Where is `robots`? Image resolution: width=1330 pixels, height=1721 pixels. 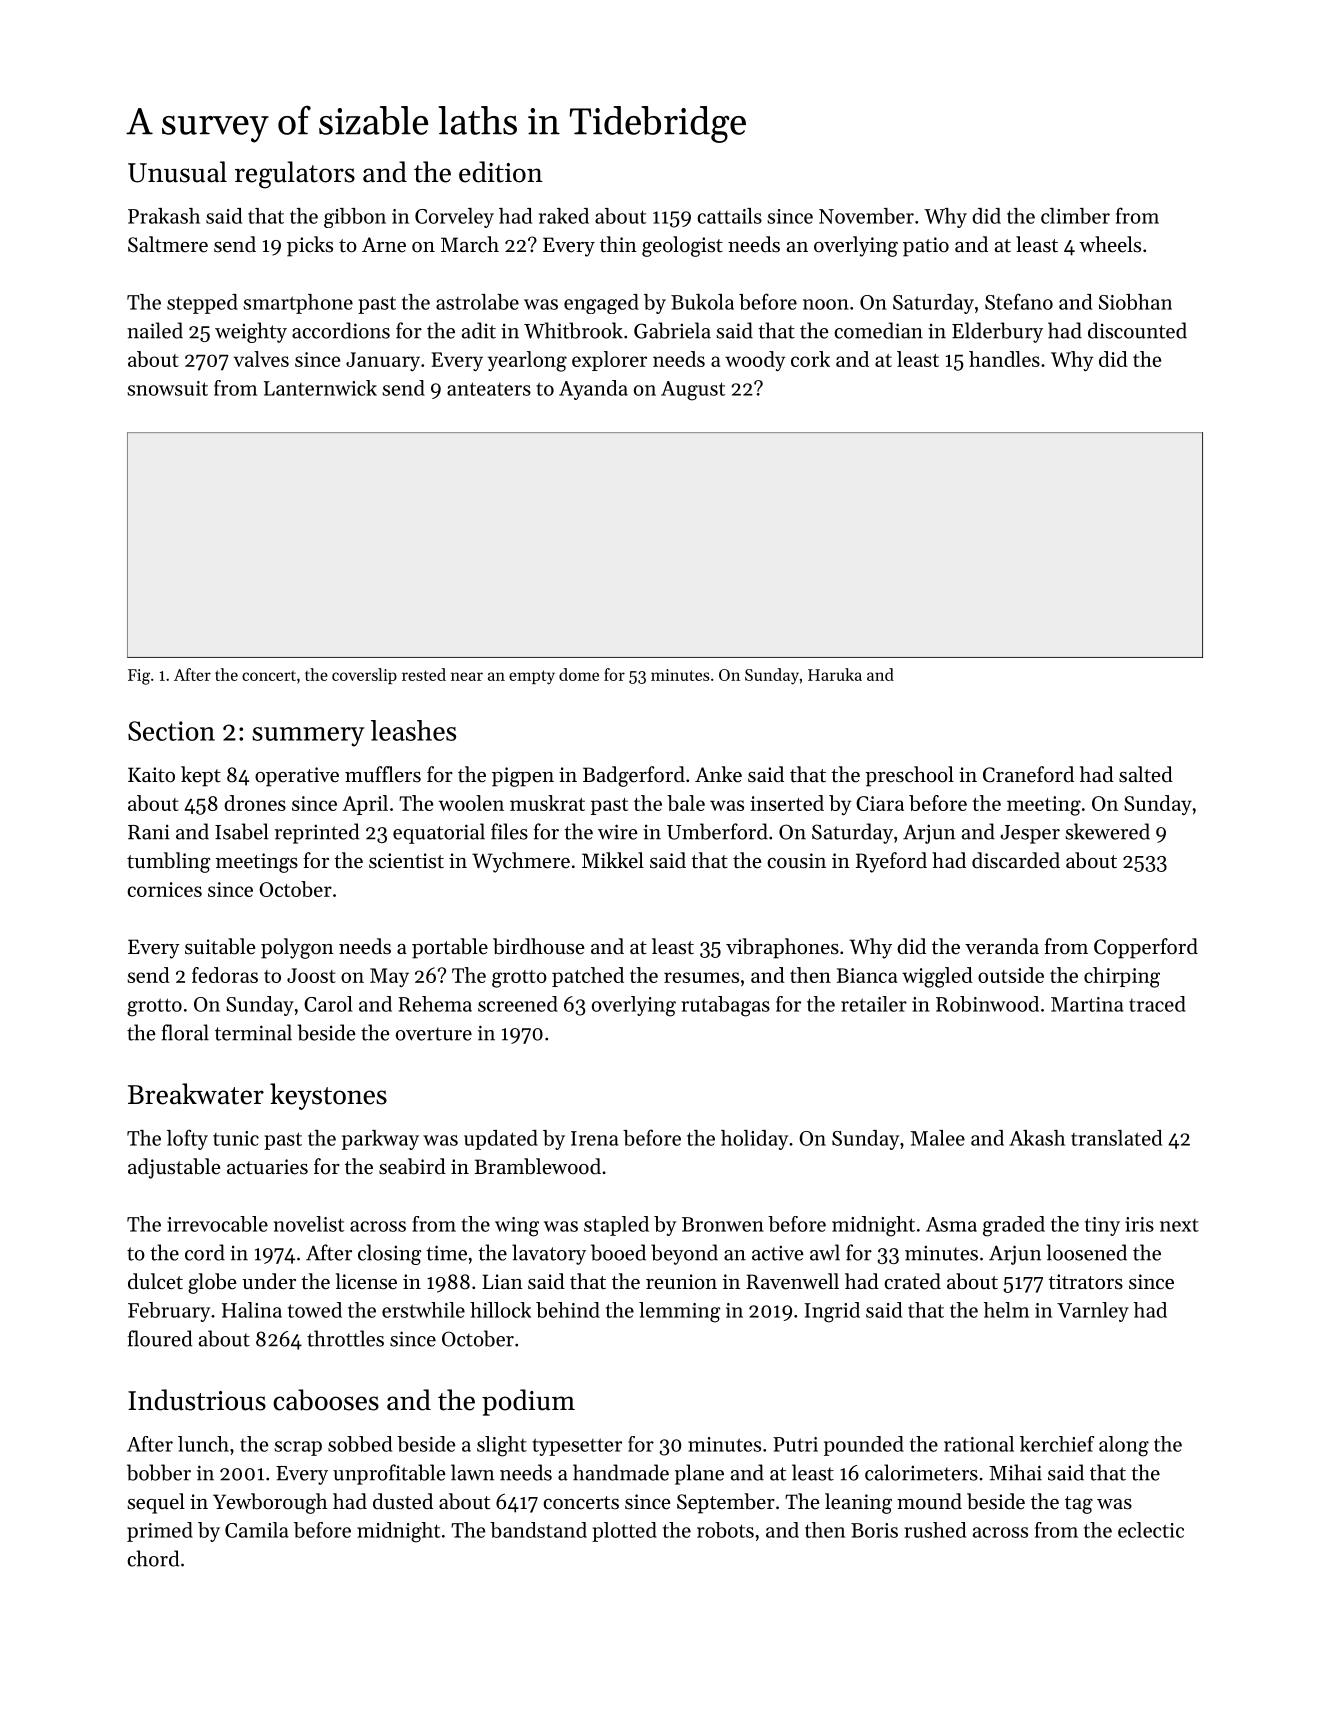
robots is located at coordinates (725, 1530).
